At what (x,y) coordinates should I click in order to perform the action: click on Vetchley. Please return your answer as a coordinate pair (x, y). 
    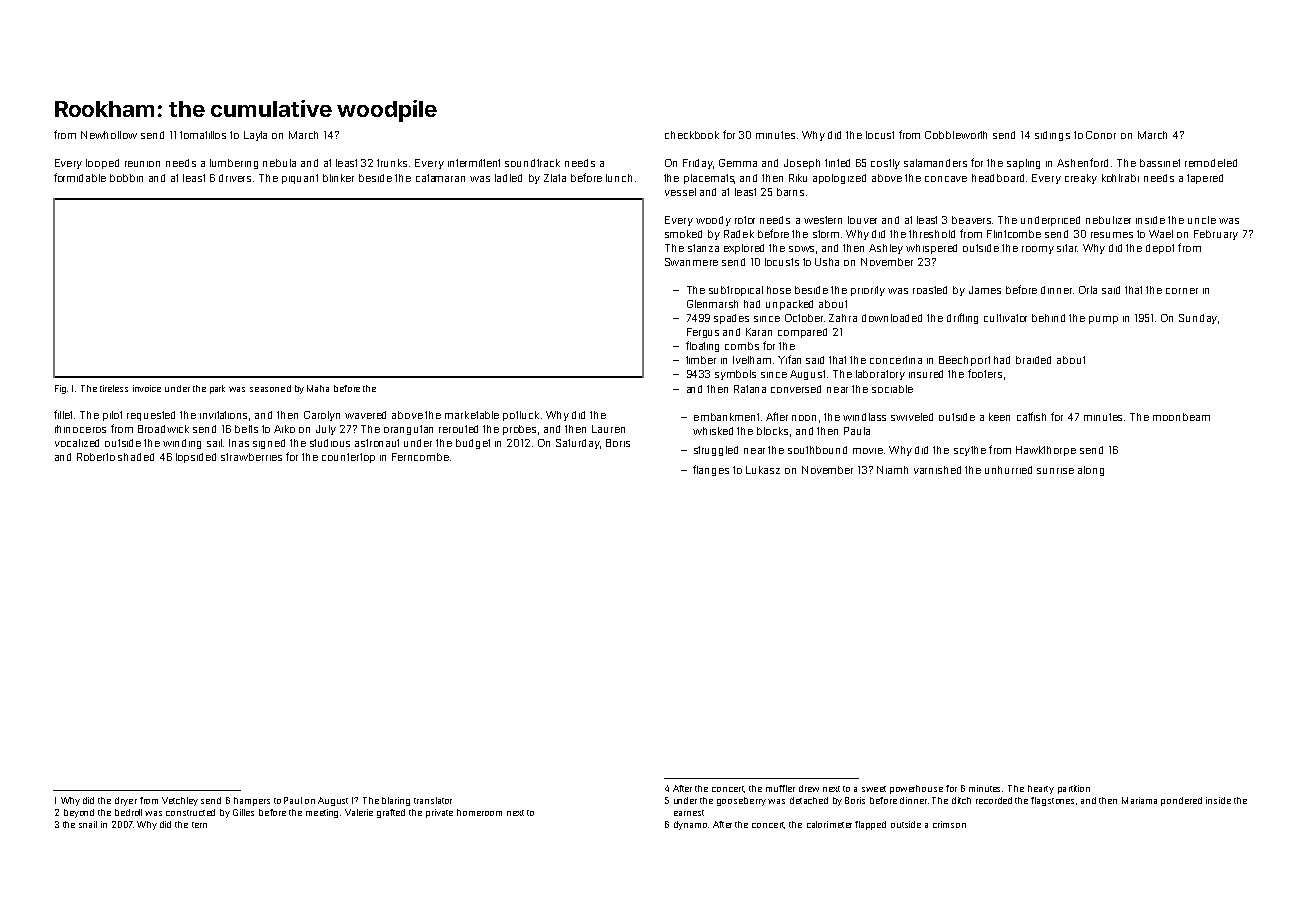
    Looking at the image, I should click on (180, 801).
